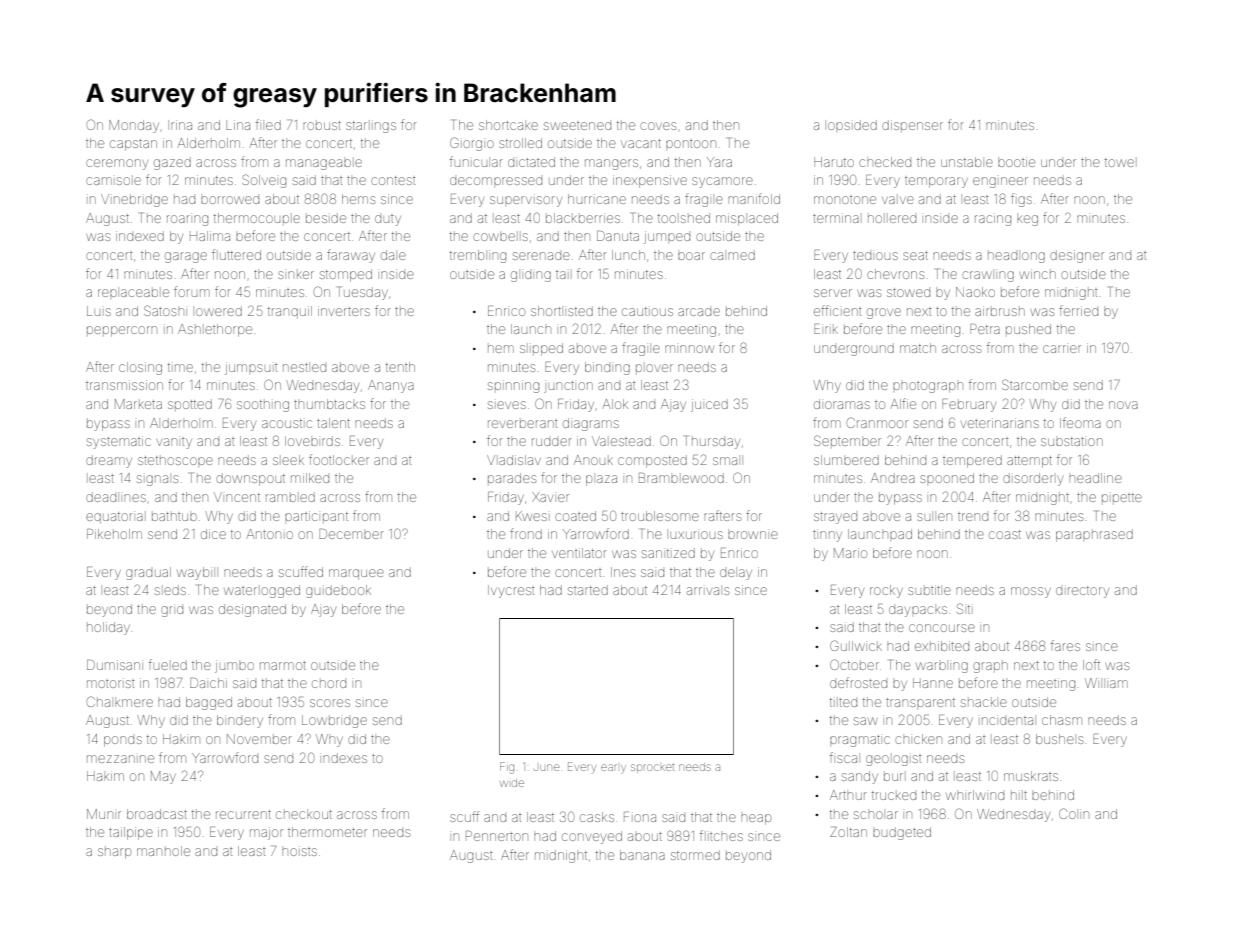  I want to click on gliding, so click(531, 276).
